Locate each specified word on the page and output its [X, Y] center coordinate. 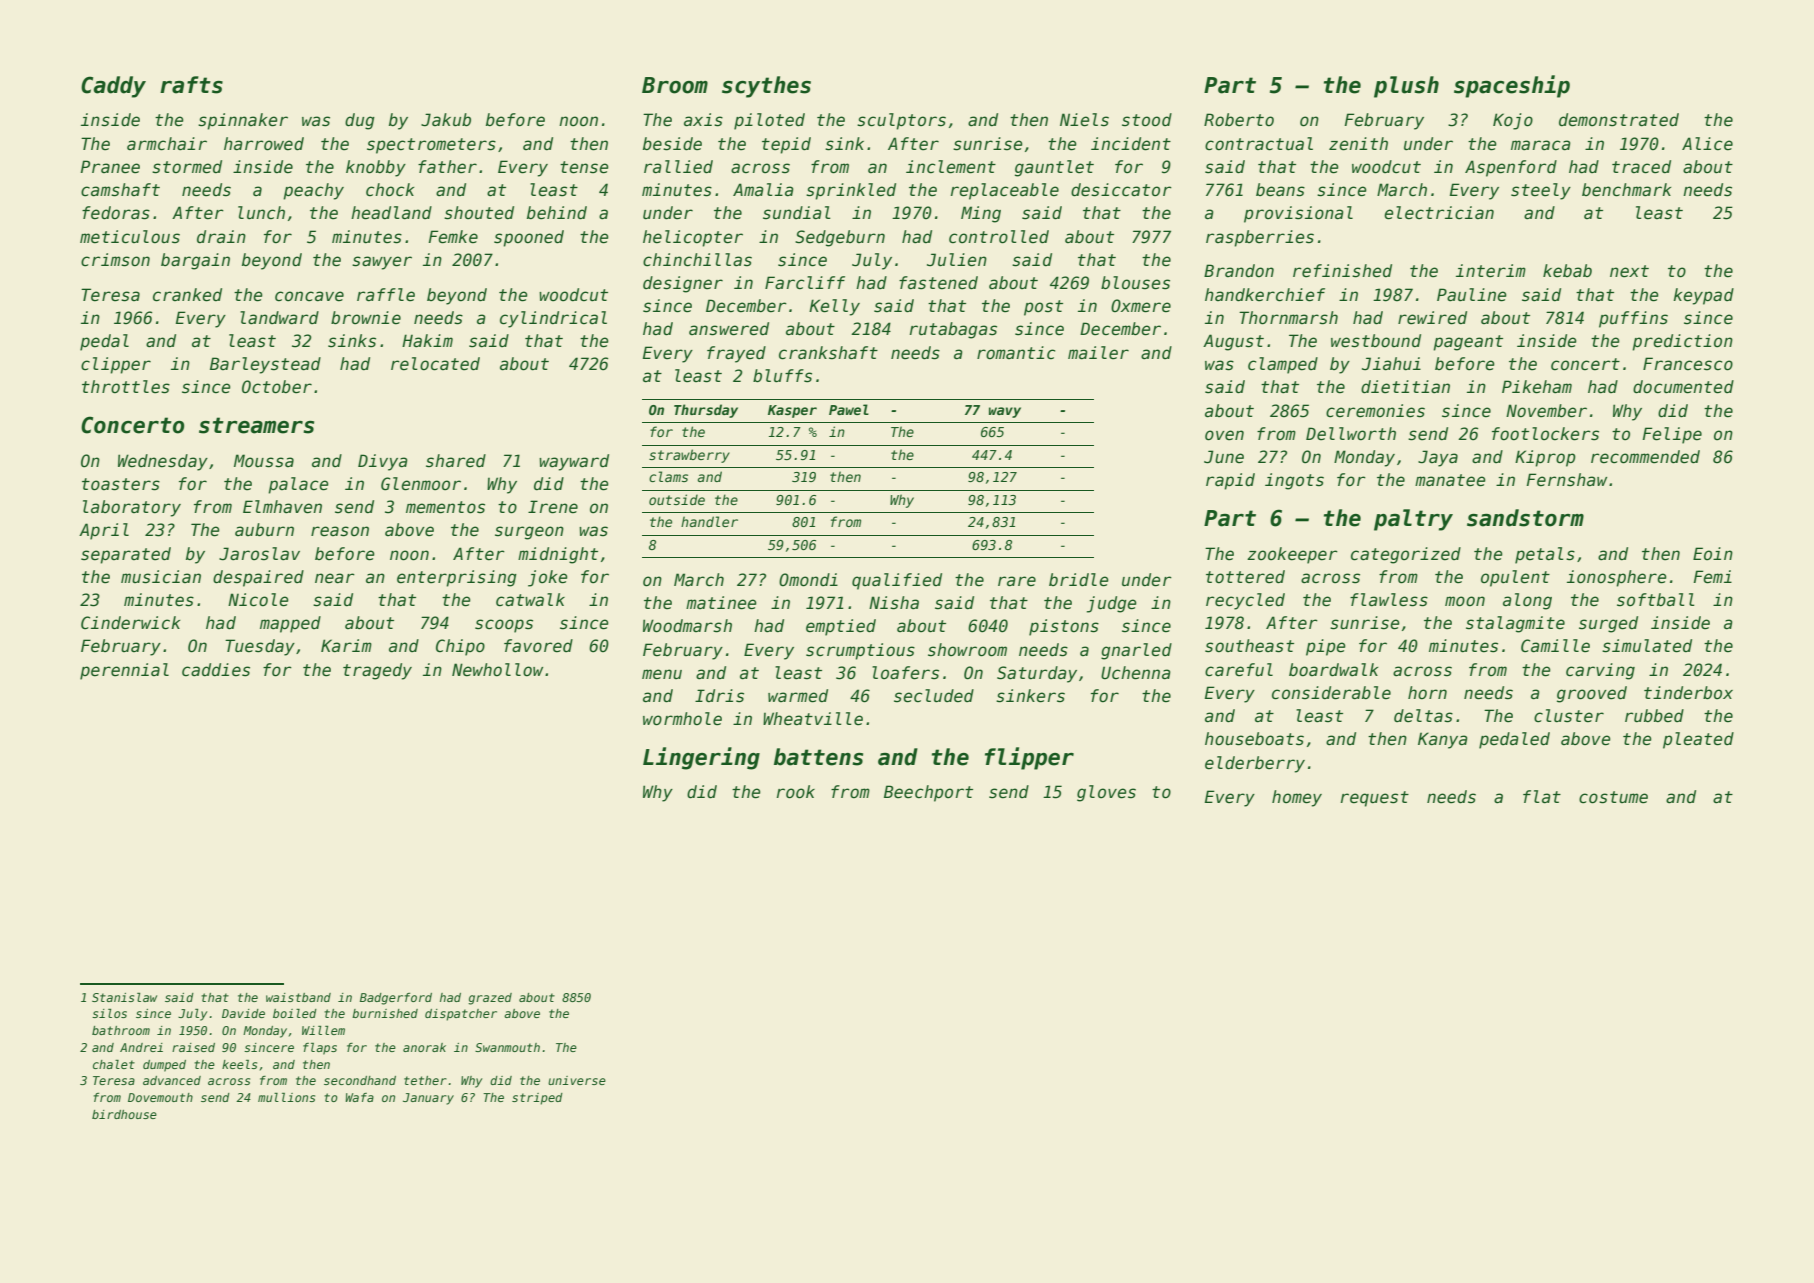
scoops [504, 626]
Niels [1084, 120]
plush [1406, 87]
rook [796, 792]
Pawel [849, 409]
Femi [1712, 577]
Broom [675, 85]
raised [193, 1047]
